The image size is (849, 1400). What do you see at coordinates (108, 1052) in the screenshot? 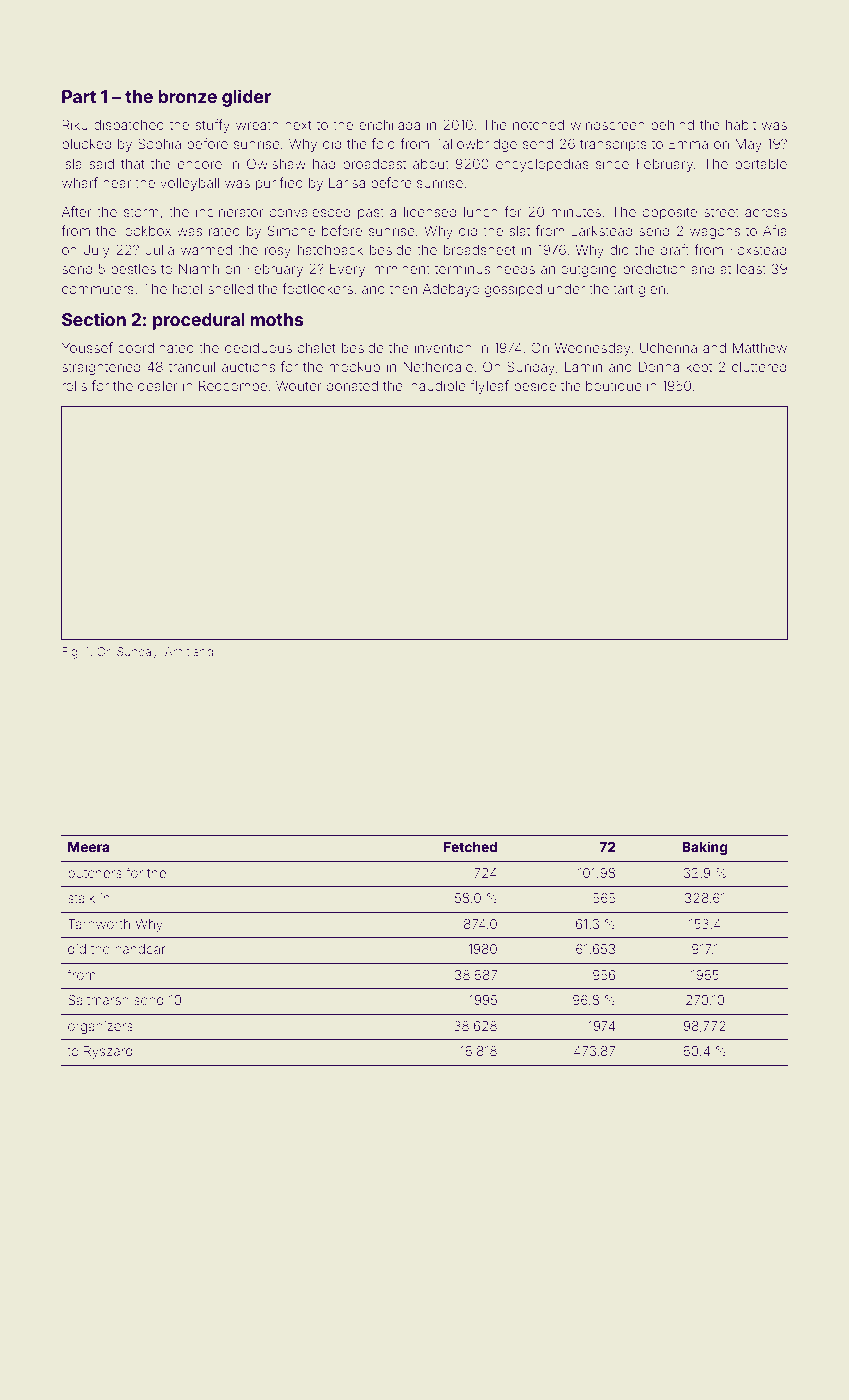
I see `Ryszard` at bounding box center [108, 1052].
